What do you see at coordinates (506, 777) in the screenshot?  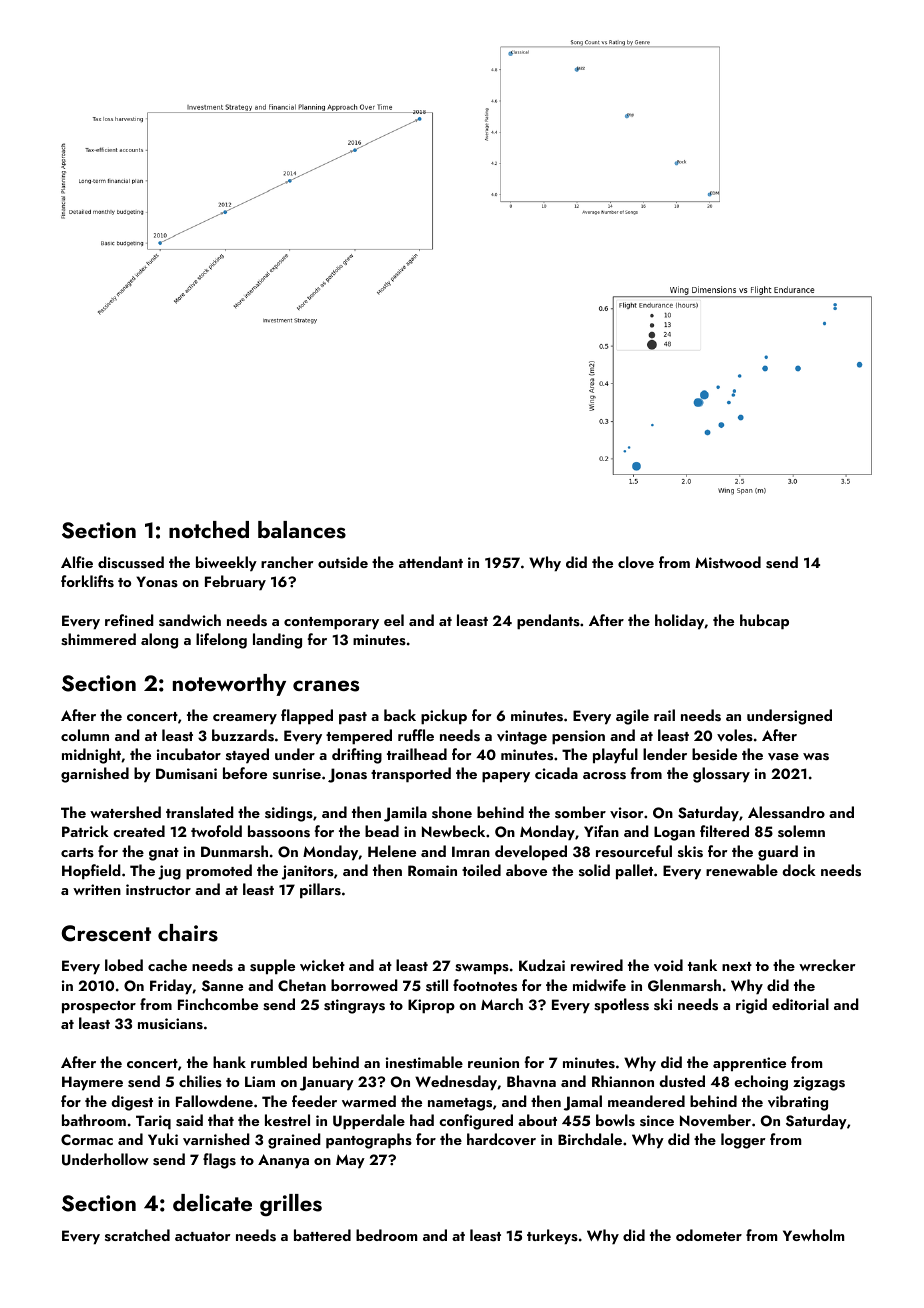 I see `papery` at bounding box center [506, 777].
